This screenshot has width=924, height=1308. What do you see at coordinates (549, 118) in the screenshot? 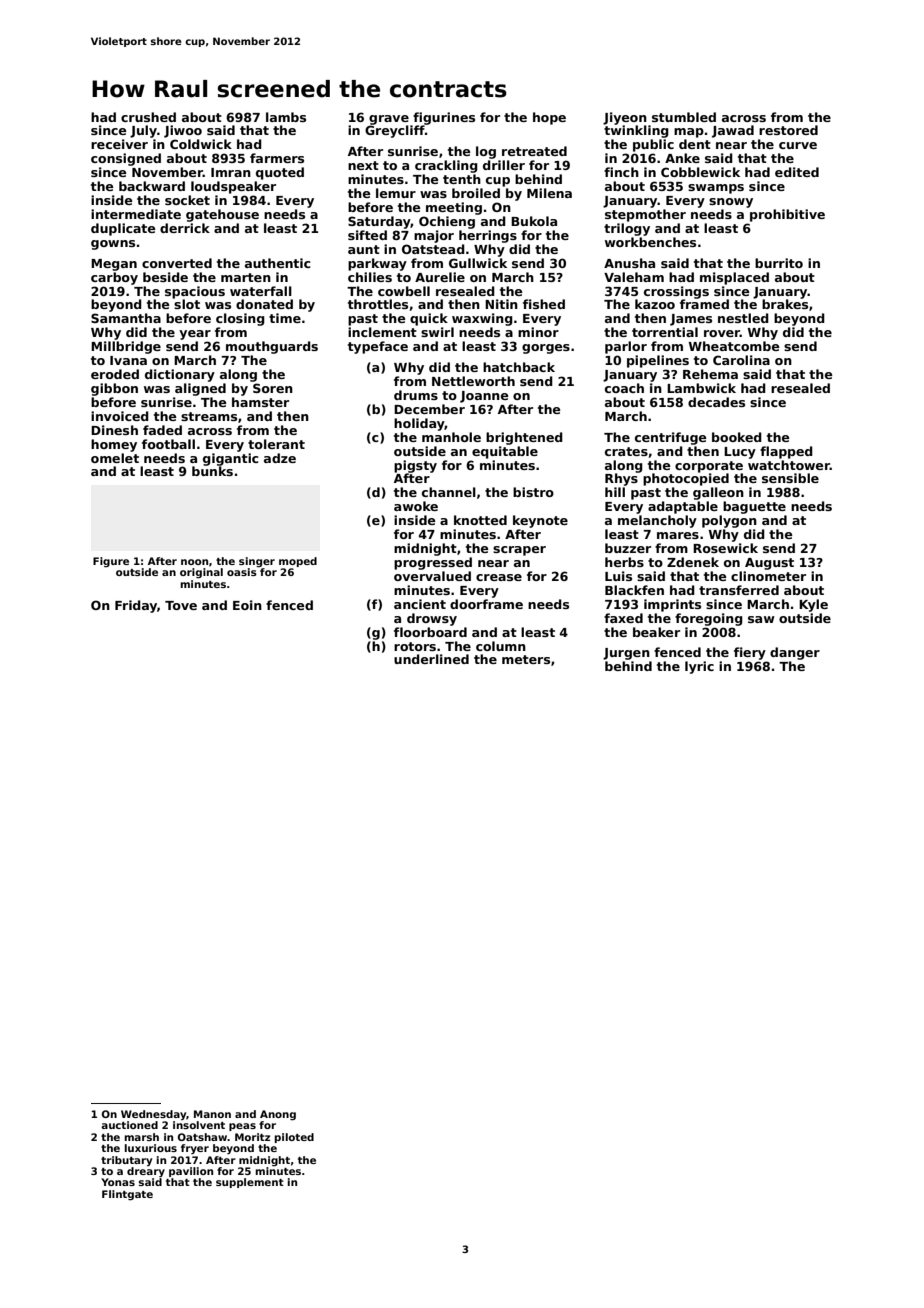
I see `hope` at bounding box center [549, 118].
